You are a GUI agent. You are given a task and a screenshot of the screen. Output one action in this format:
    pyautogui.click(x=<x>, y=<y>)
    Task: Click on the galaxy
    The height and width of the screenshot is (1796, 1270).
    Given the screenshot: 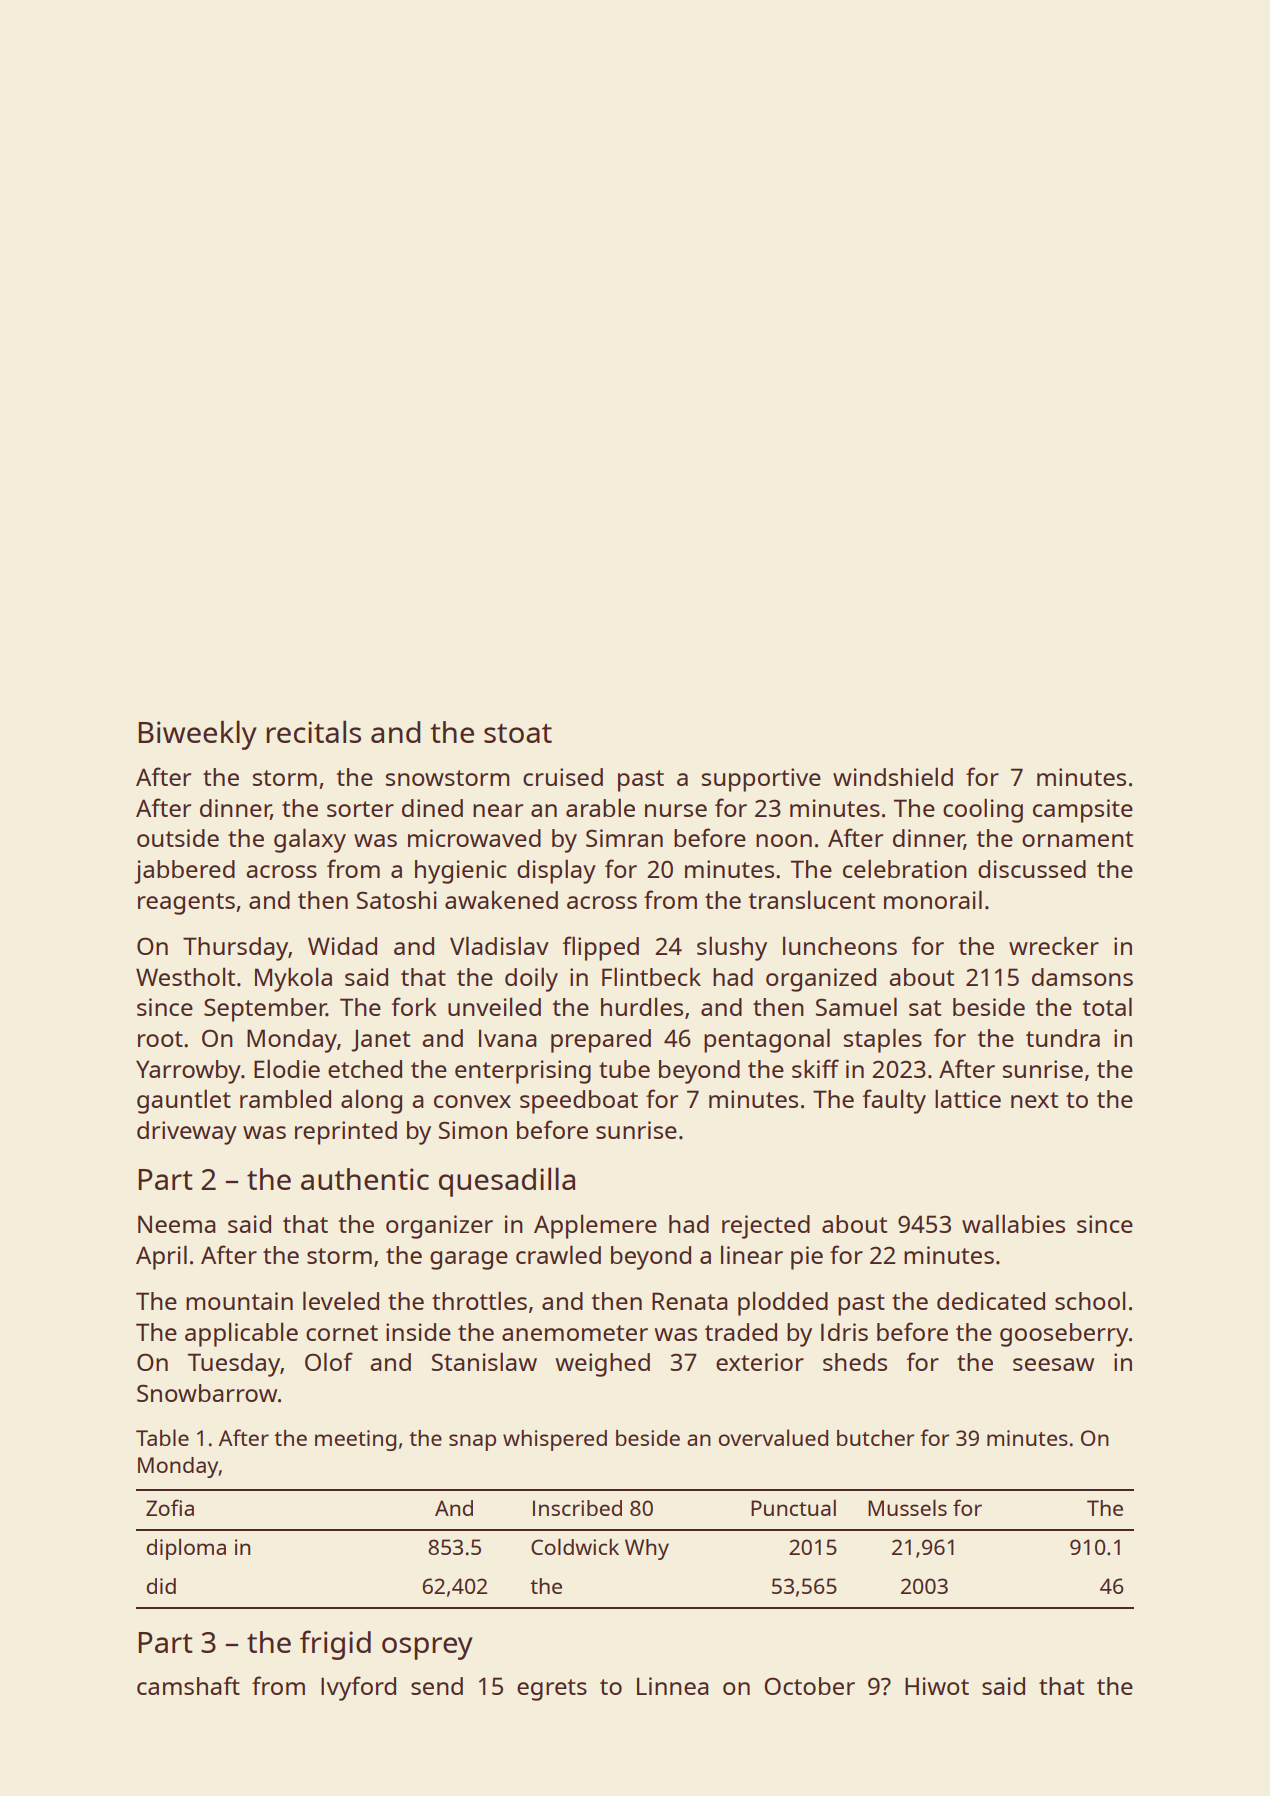 What is the action you would take?
    pyautogui.click(x=310, y=840)
